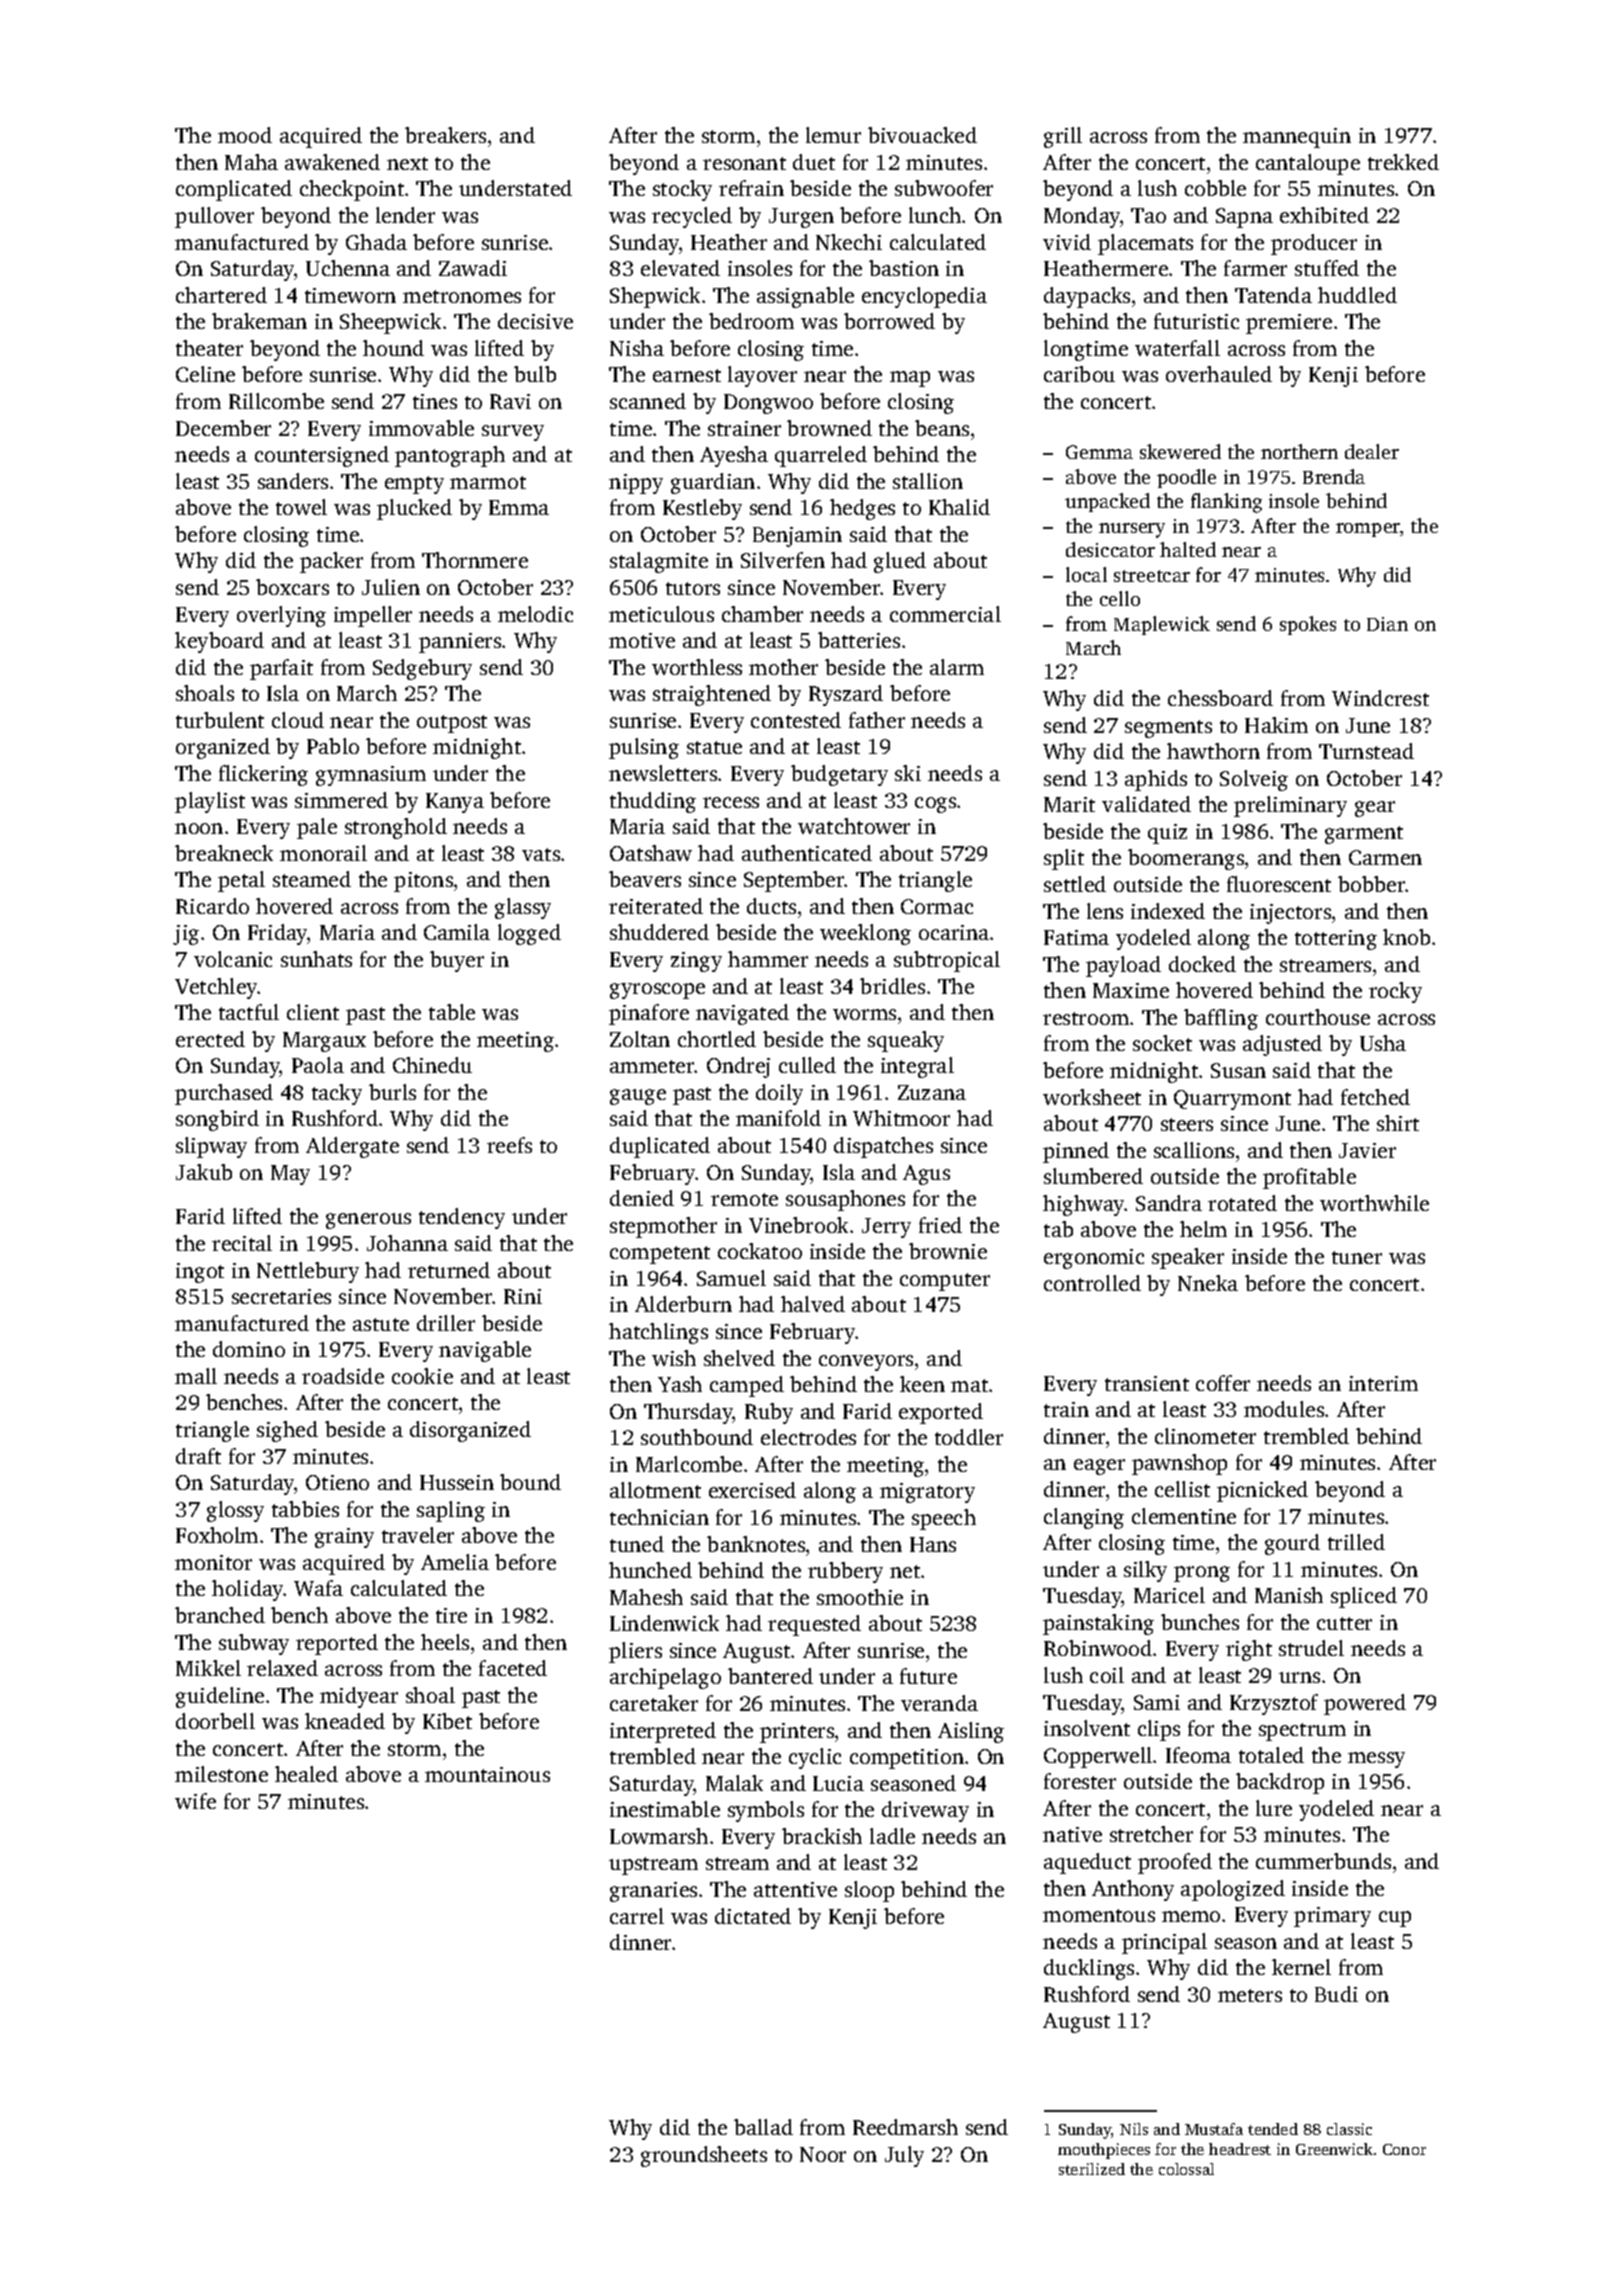 The width and height of the screenshot is (1620, 2292). Describe the element at coordinates (833, 135) in the screenshot. I see `lemur` at that location.
